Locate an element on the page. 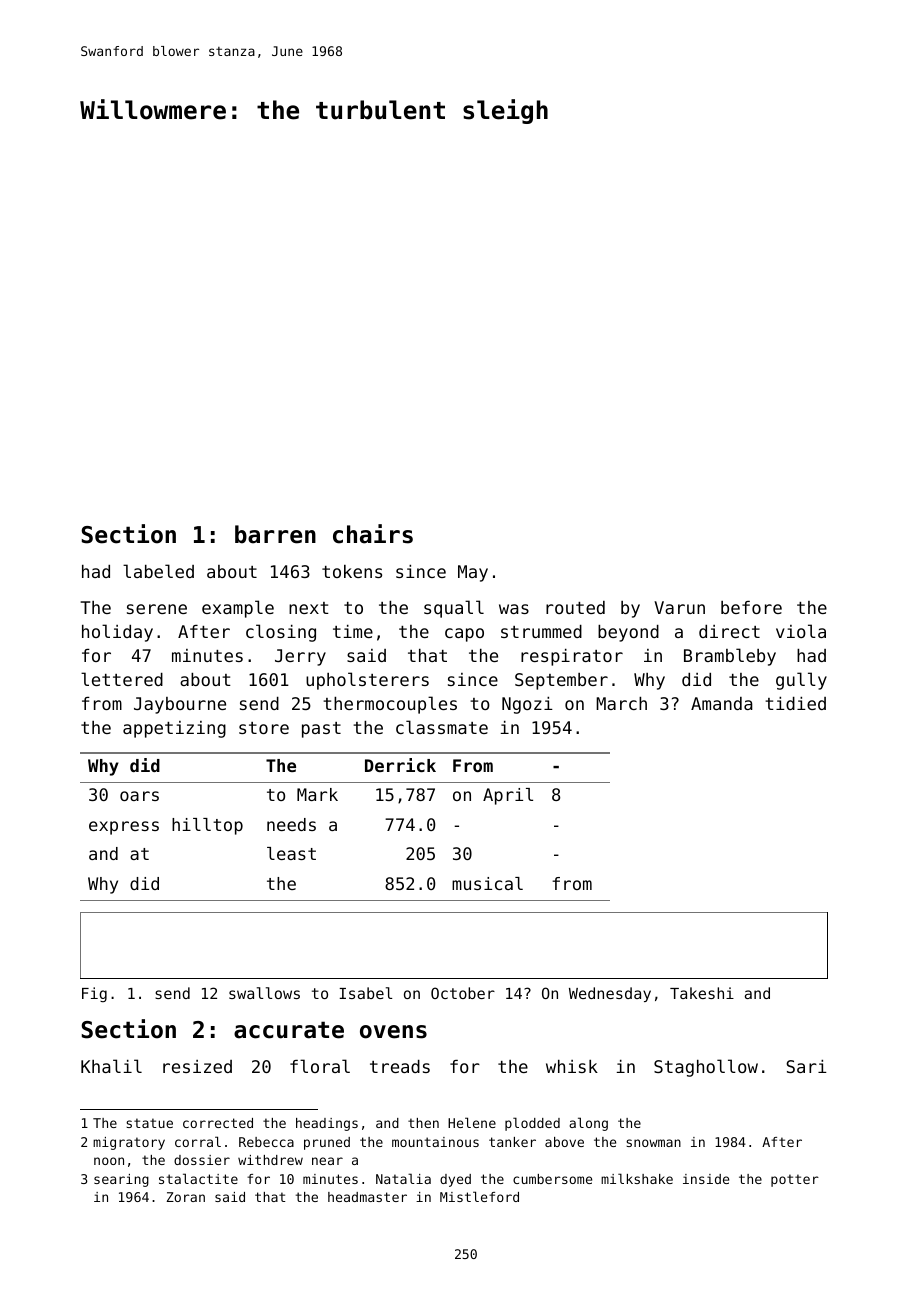  ovens is located at coordinates (393, 1032).
